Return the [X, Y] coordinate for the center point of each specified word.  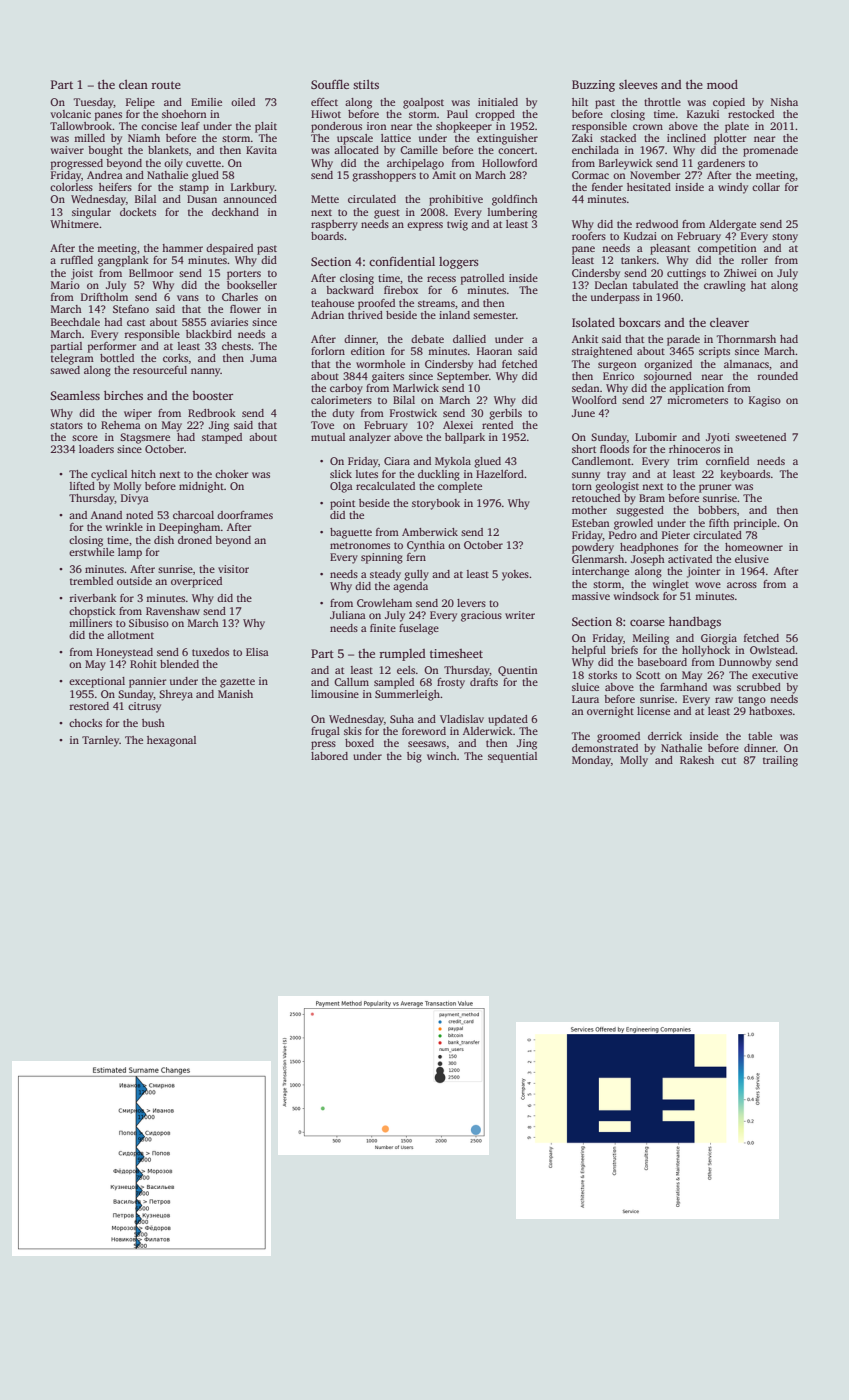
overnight [610, 712]
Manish [235, 694]
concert [516, 150]
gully [416, 575]
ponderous [336, 127]
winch [442, 756]
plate [737, 127]
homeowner [754, 547]
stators [66, 425]
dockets [138, 212]
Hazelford [500, 474]
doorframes [245, 515]
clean [133, 84]
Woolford [594, 400]
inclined [686, 138]
